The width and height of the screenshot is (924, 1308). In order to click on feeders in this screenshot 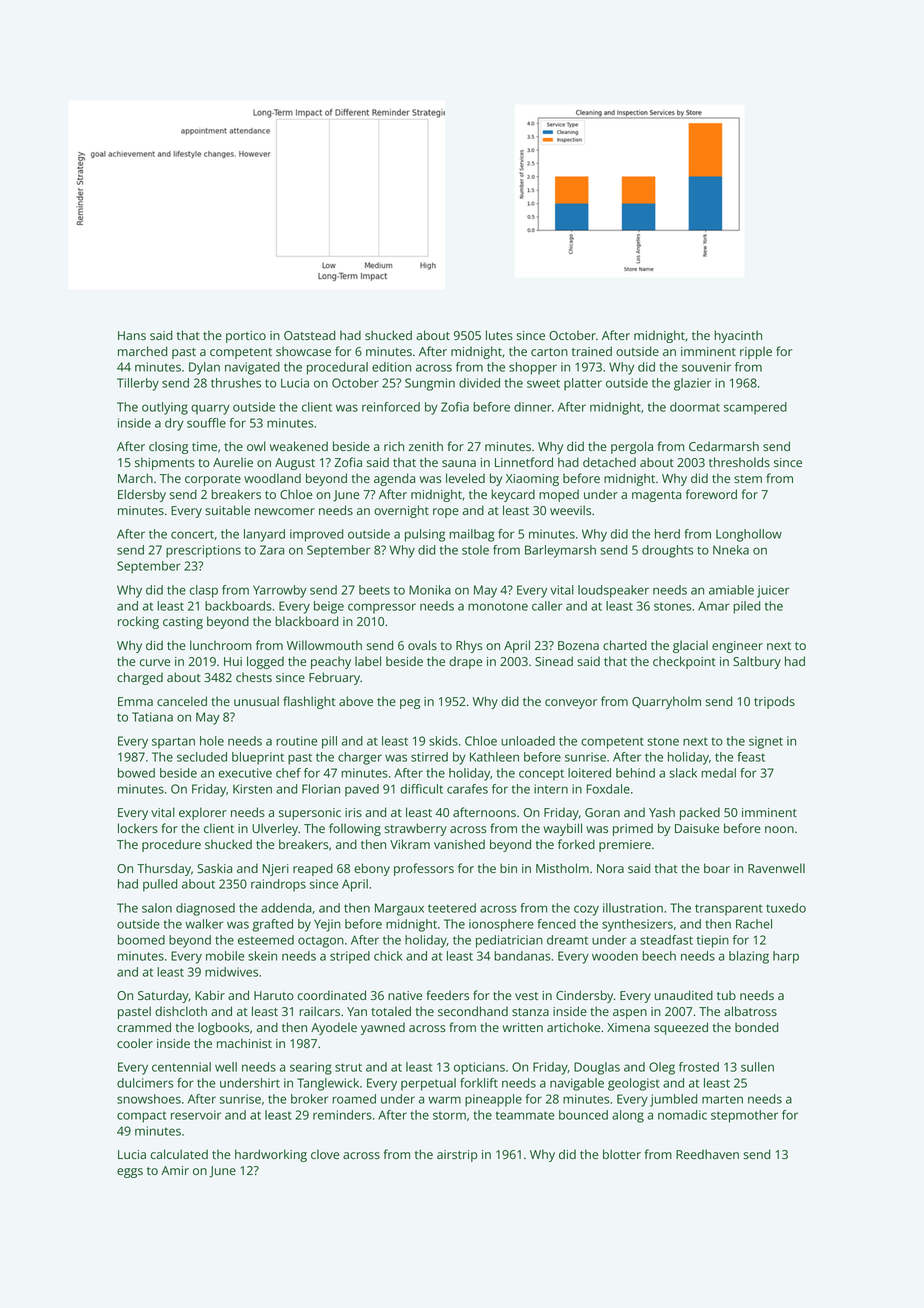, I will do `click(447, 995)`.
